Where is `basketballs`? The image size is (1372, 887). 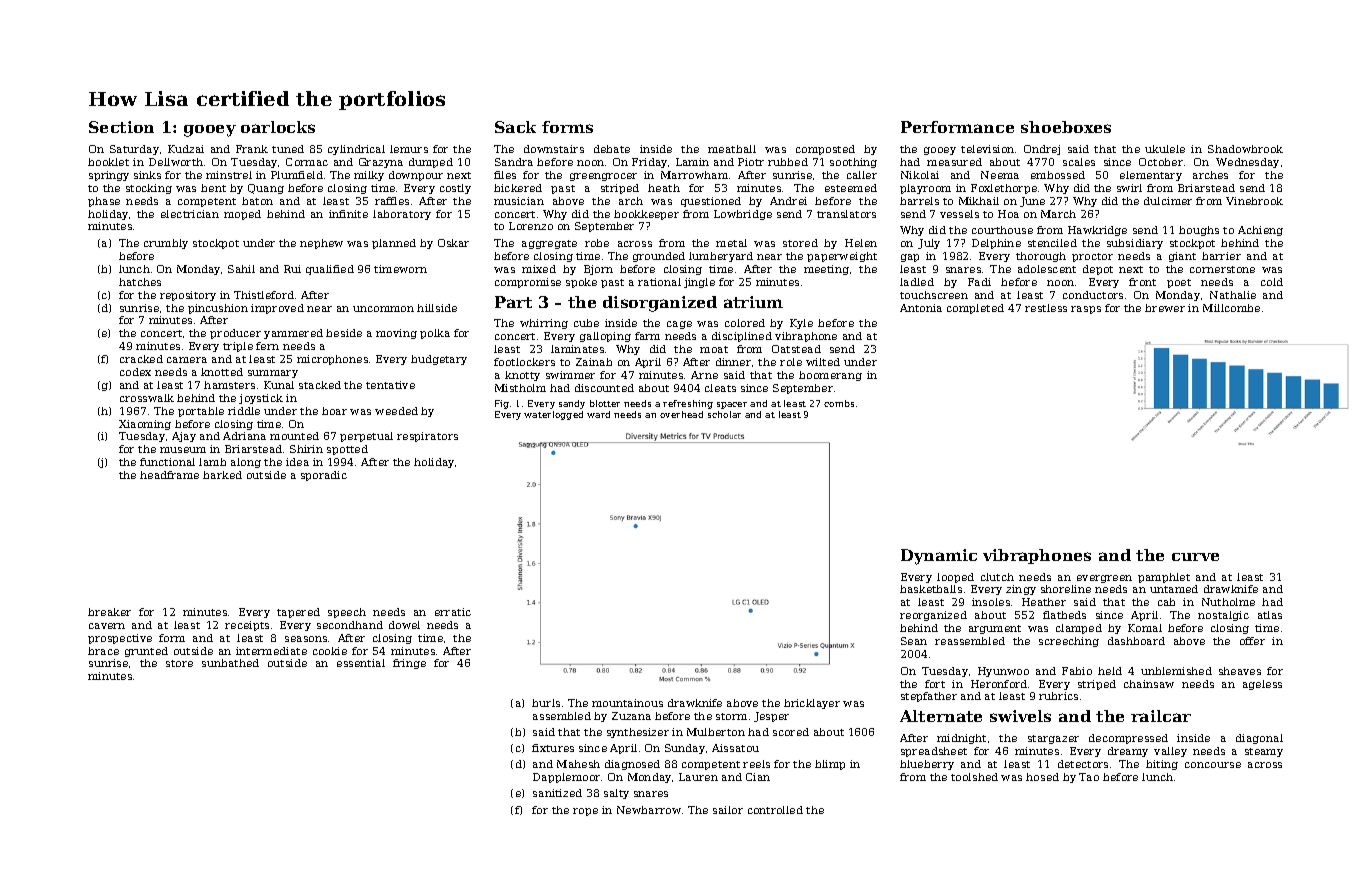
basketballs is located at coordinates (931, 589).
